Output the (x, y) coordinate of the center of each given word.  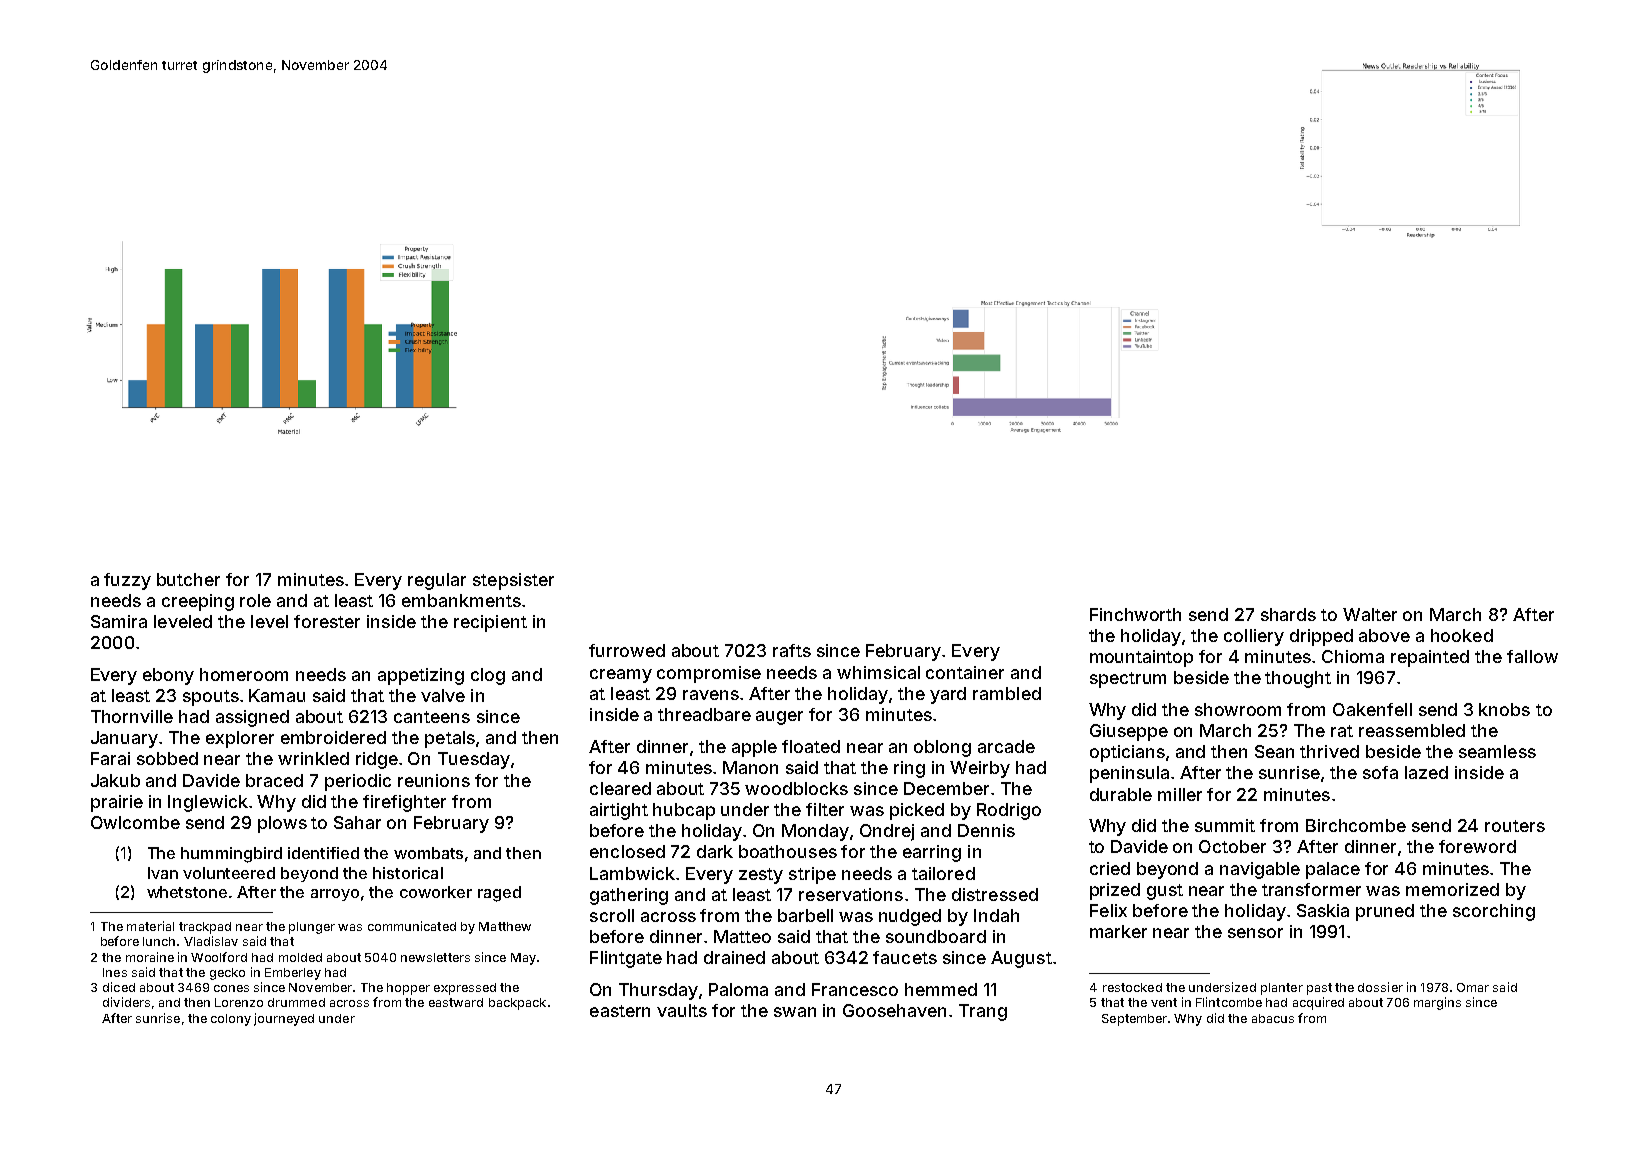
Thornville (132, 716)
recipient (490, 623)
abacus (1273, 1018)
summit (1225, 825)
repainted (1430, 658)
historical (408, 873)
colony (231, 1020)
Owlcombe (135, 822)
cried (1110, 868)
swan (795, 1012)
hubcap (684, 811)
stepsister (513, 581)
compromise (709, 674)
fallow (1532, 656)
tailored (943, 873)
